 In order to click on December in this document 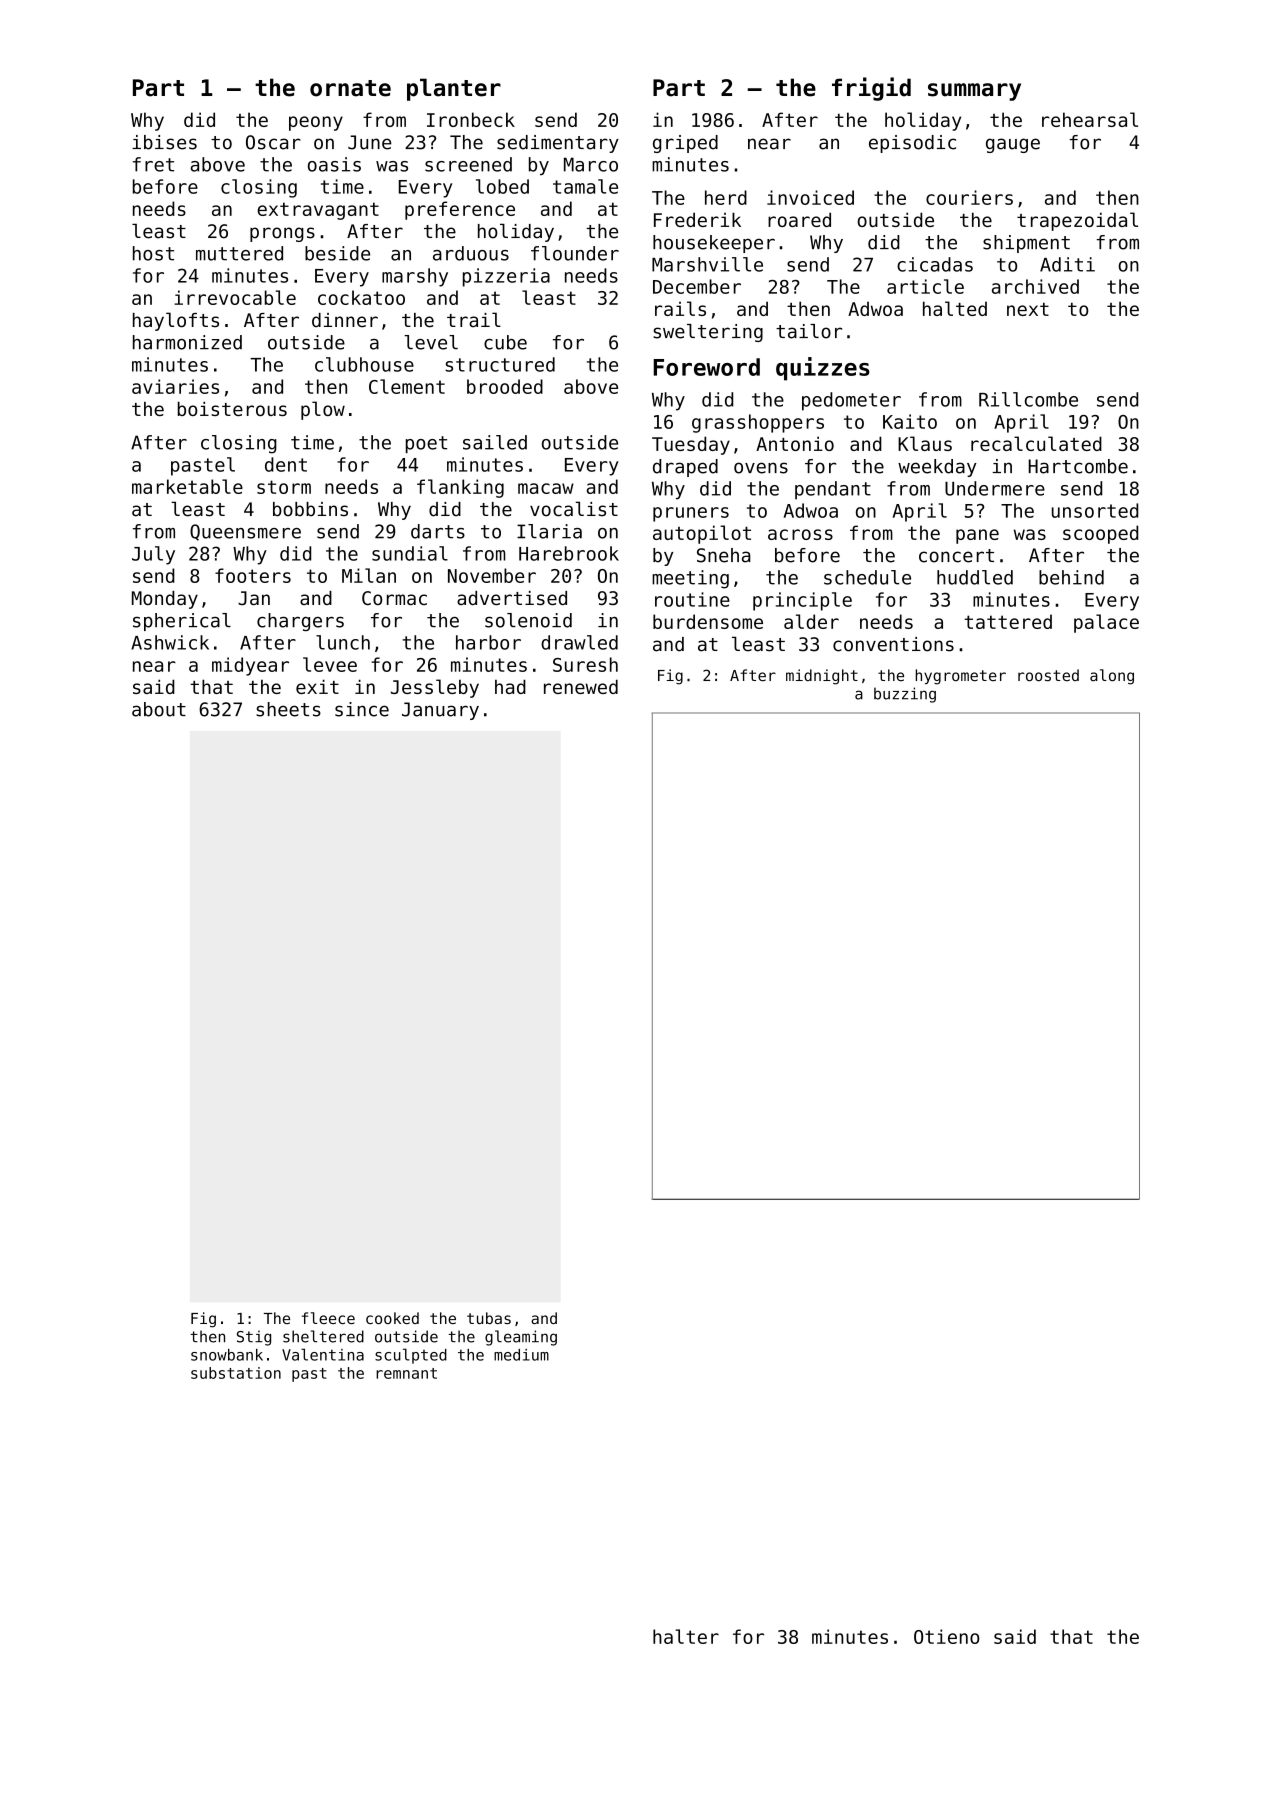, I will do `click(697, 286)`.
